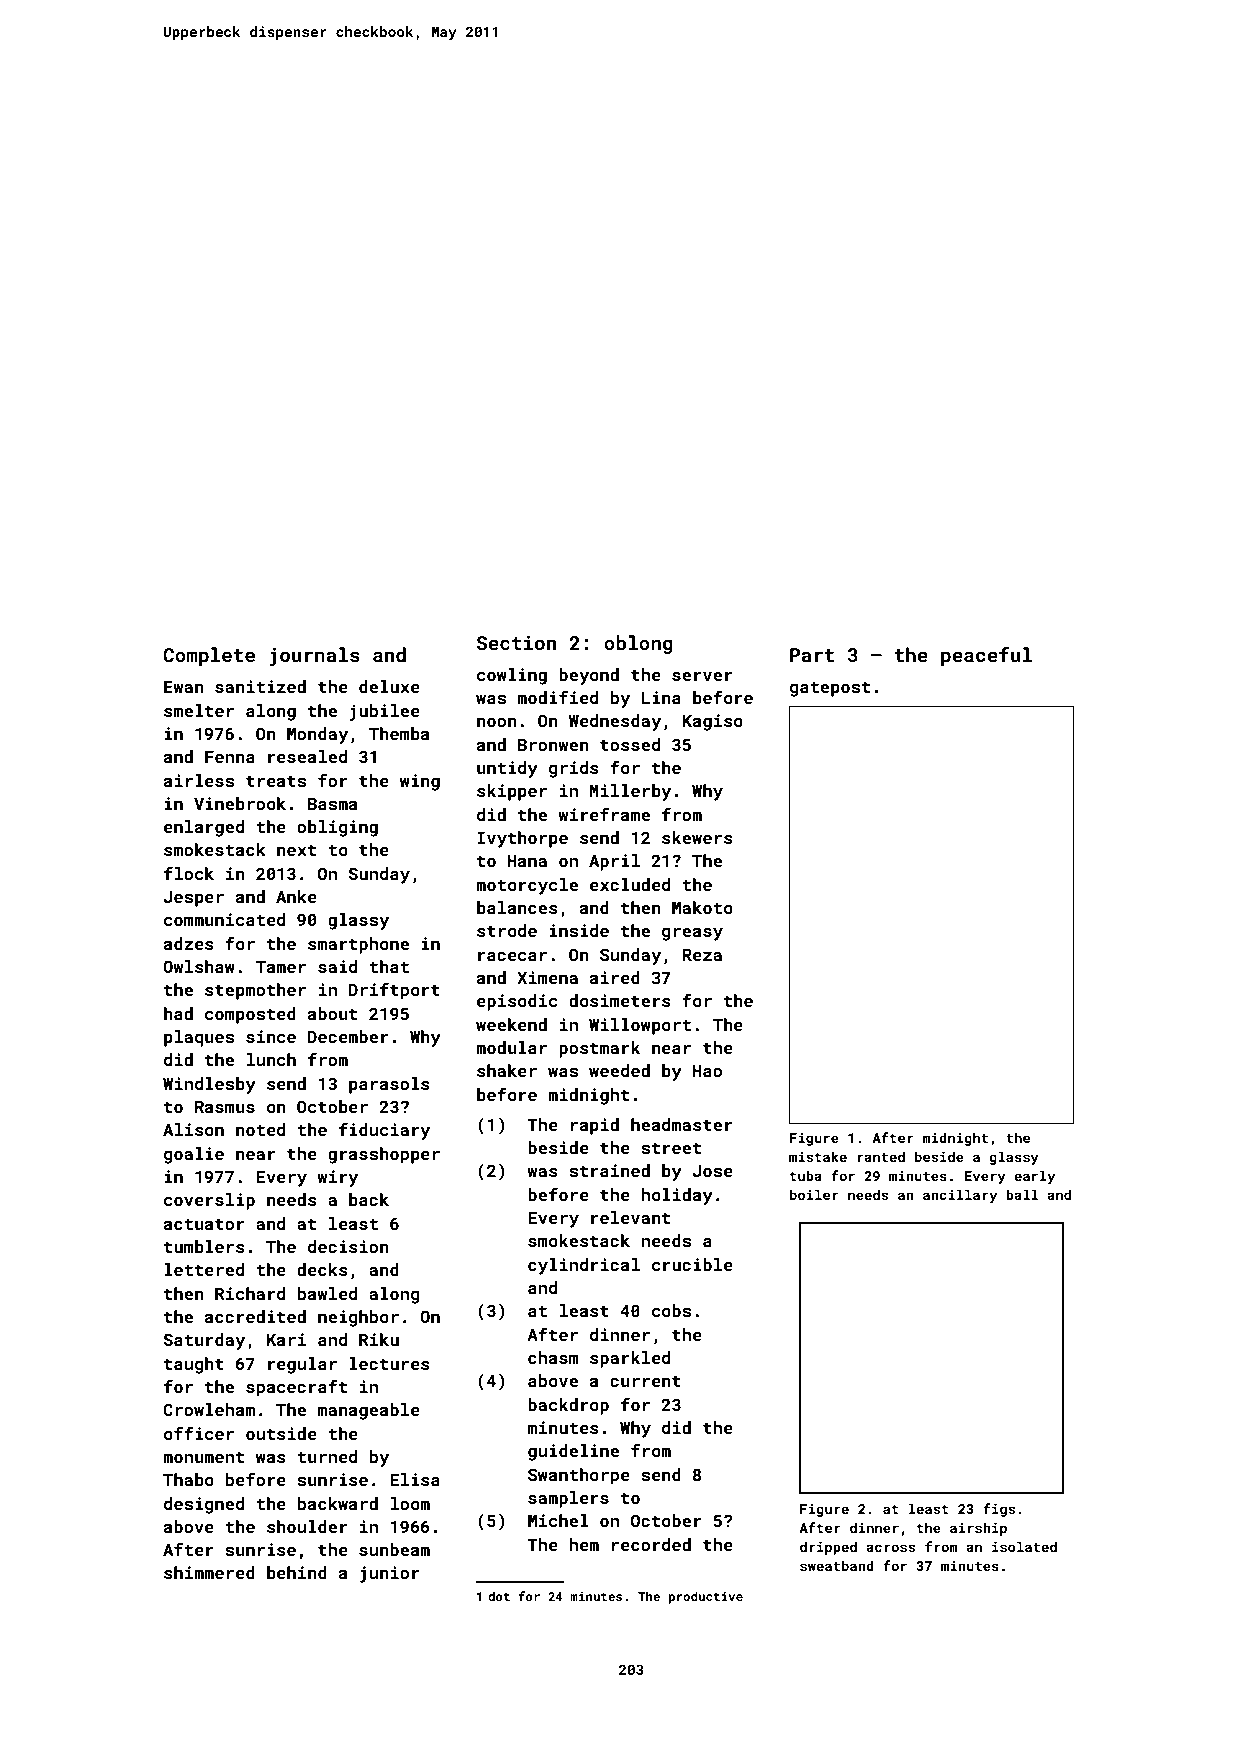  I want to click on ranted, so click(881, 1156).
